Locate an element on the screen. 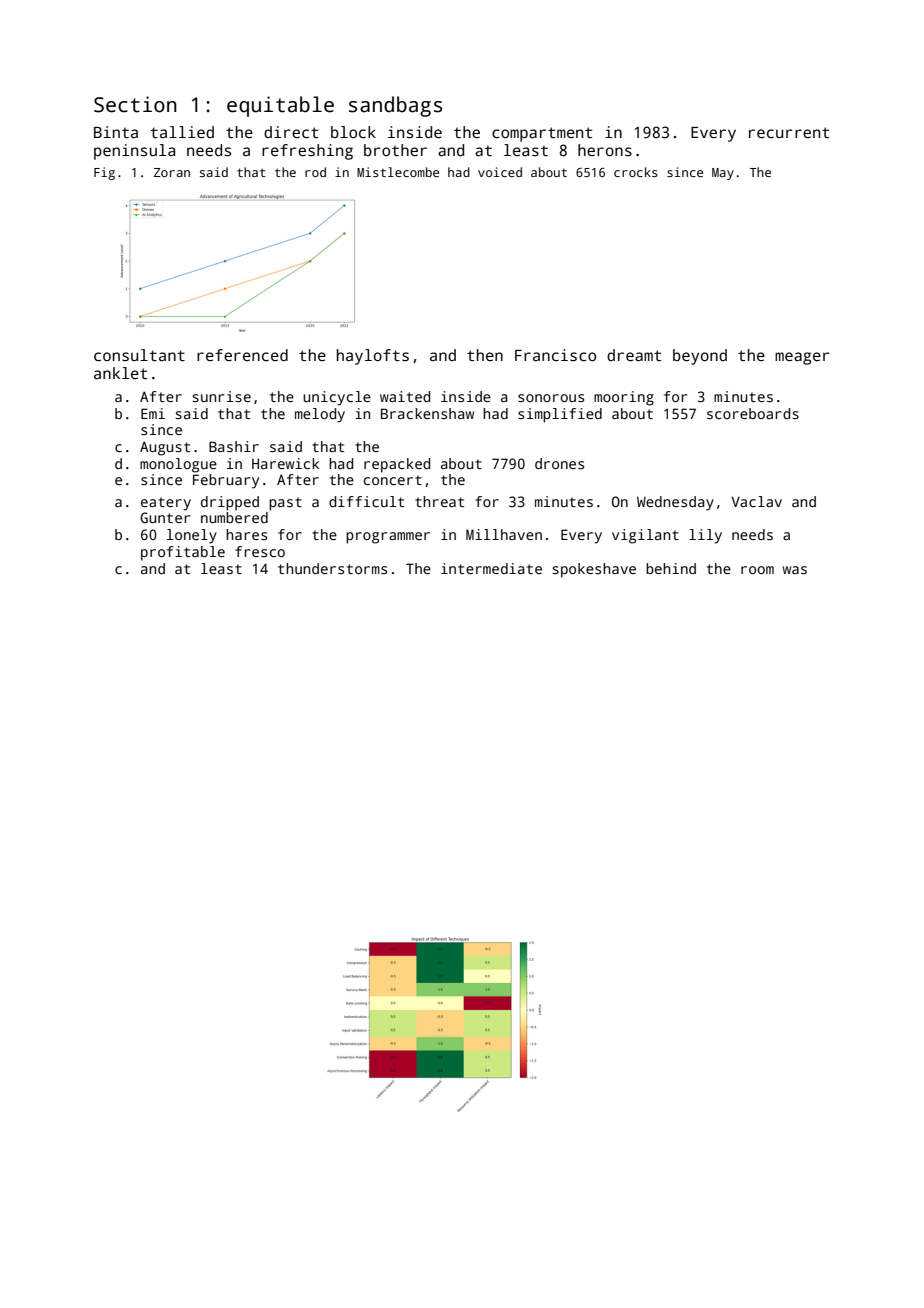 The image size is (924, 1308). voiced is located at coordinates (500, 172).
